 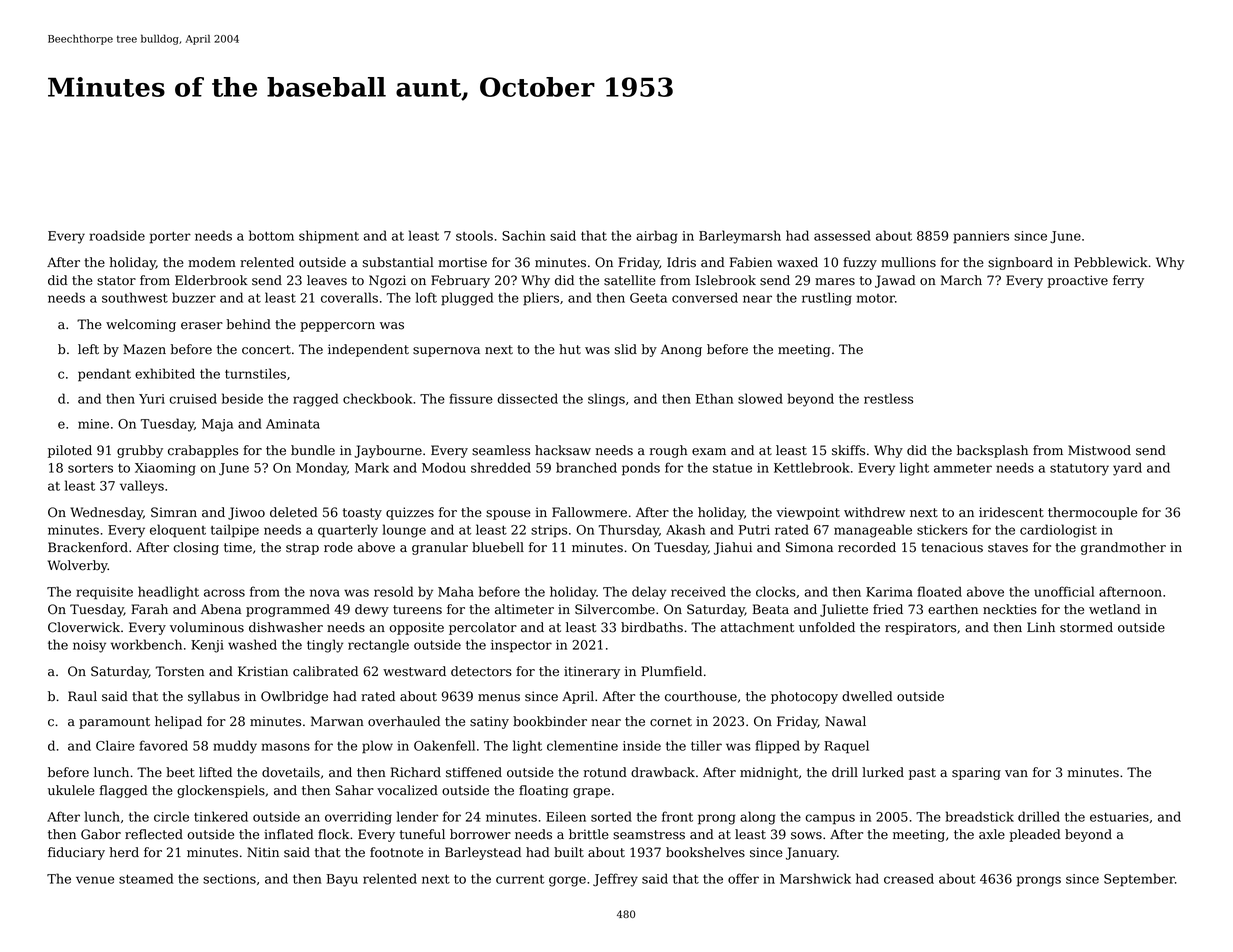 I want to click on conversed, so click(x=705, y=297).
